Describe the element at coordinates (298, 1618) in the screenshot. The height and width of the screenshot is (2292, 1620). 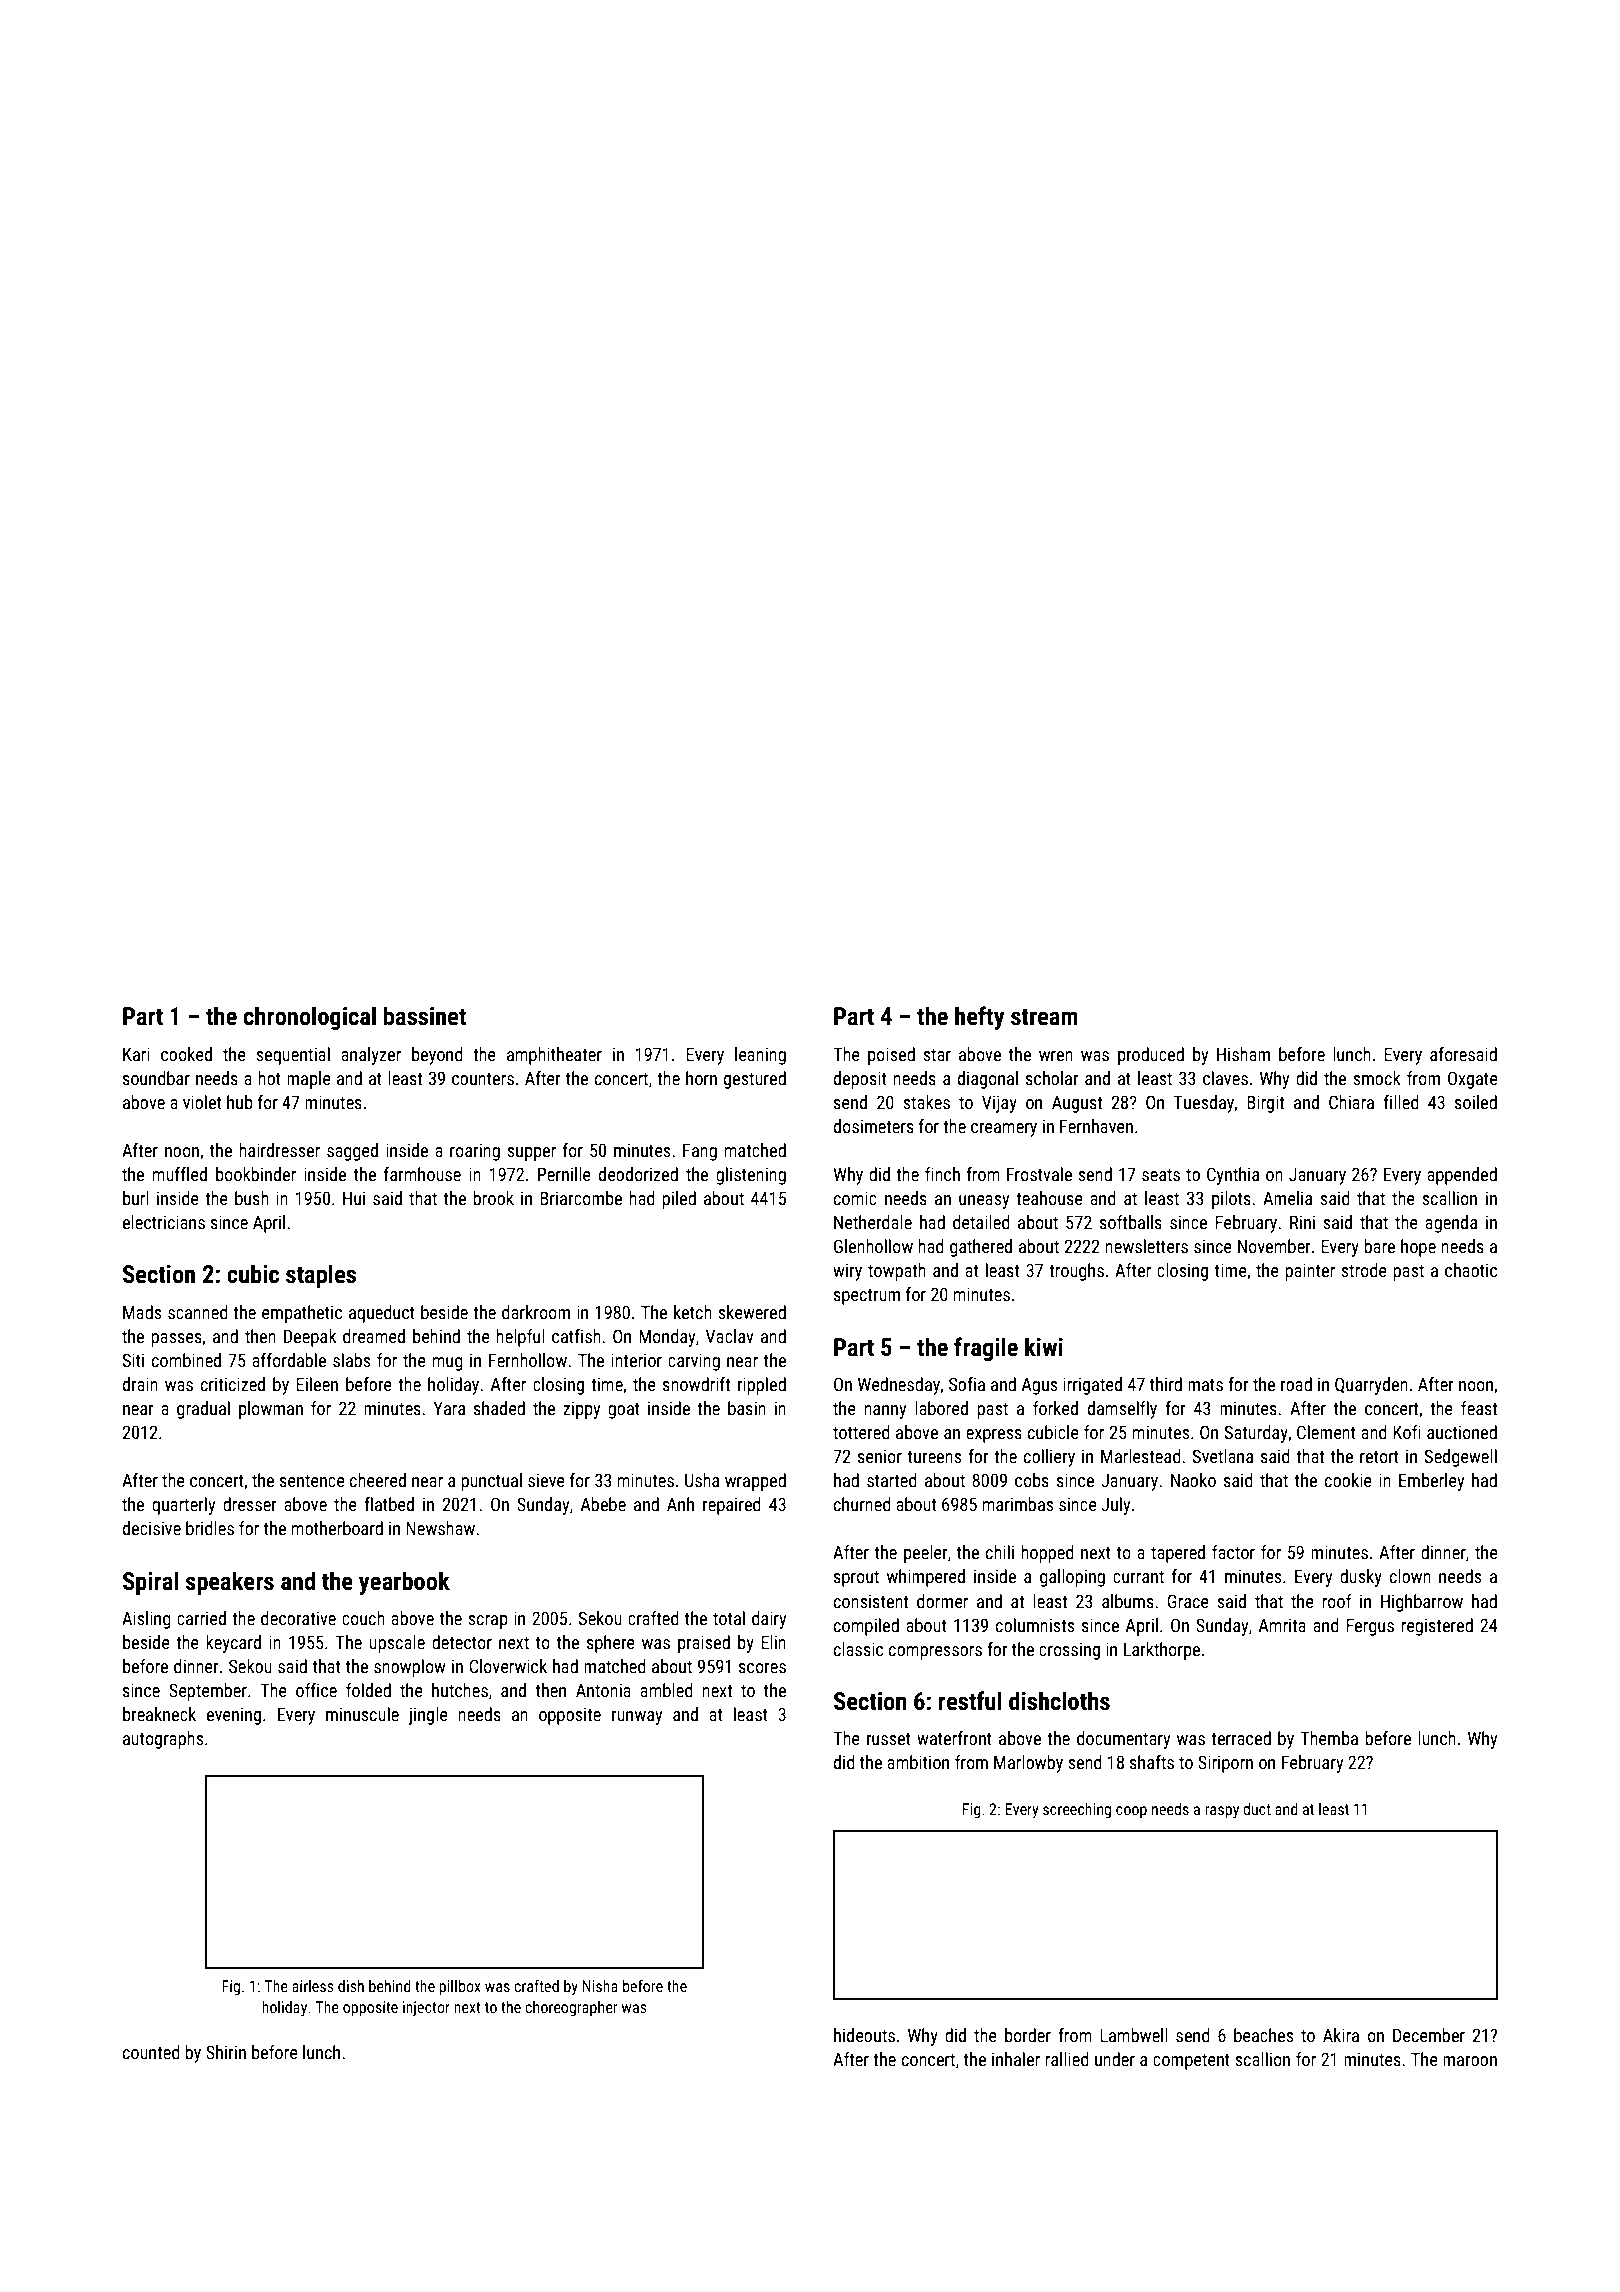
I see `decorative` at that location.
